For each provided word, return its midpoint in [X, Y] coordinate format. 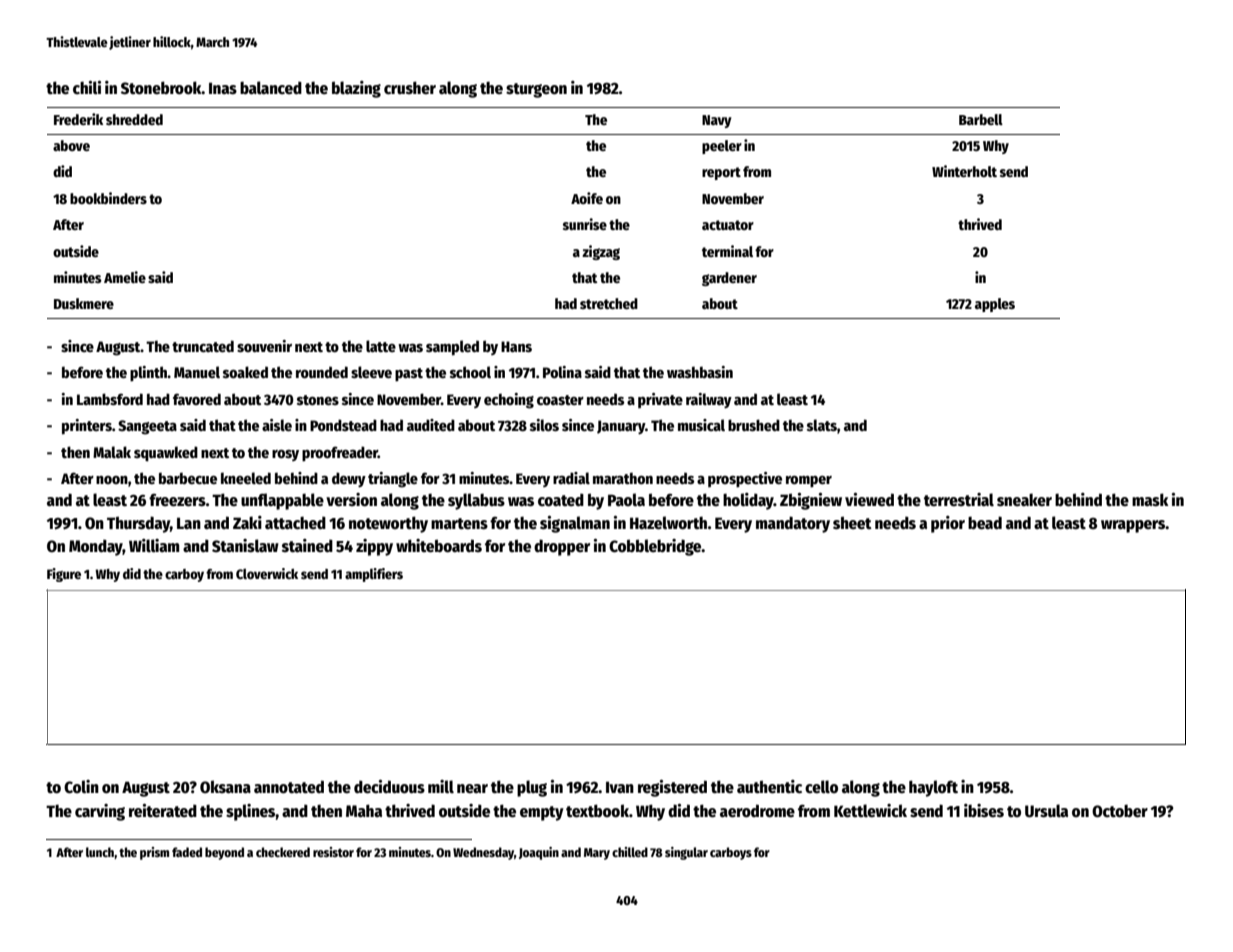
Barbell [981, 119]
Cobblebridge [655, 547]
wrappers [1133, 526]
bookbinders [108, 198]
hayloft [933, 788]
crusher [410, 88]
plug [532, 788]
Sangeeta [147, 427]
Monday [96, 547]
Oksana [225, 786]
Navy [717, 121]
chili [87, 87]
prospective [745, 480]
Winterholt [964, 171]
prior [948, 524]
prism [154, 853]
